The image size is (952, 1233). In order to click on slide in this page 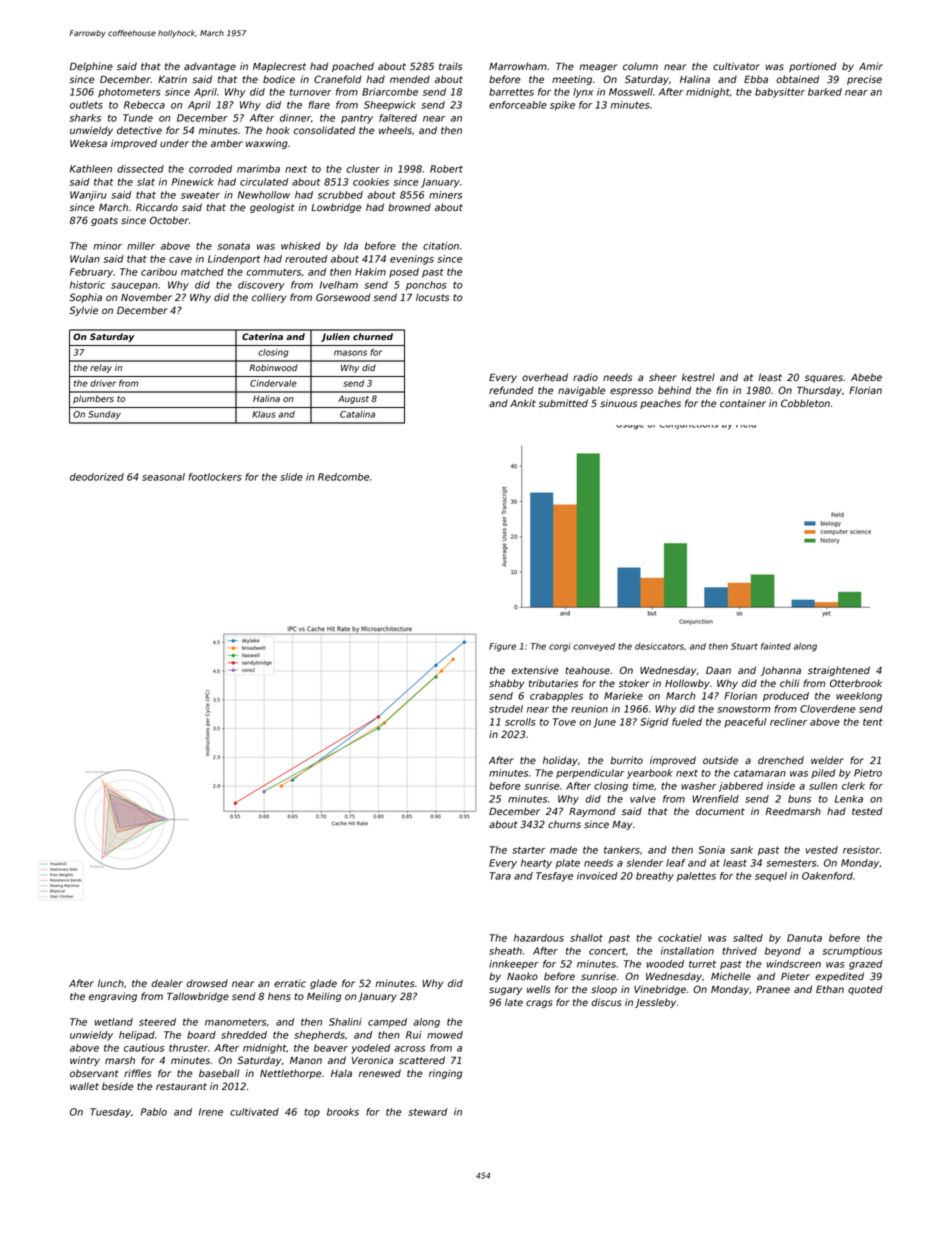, I will do `click(291, 477)`.
